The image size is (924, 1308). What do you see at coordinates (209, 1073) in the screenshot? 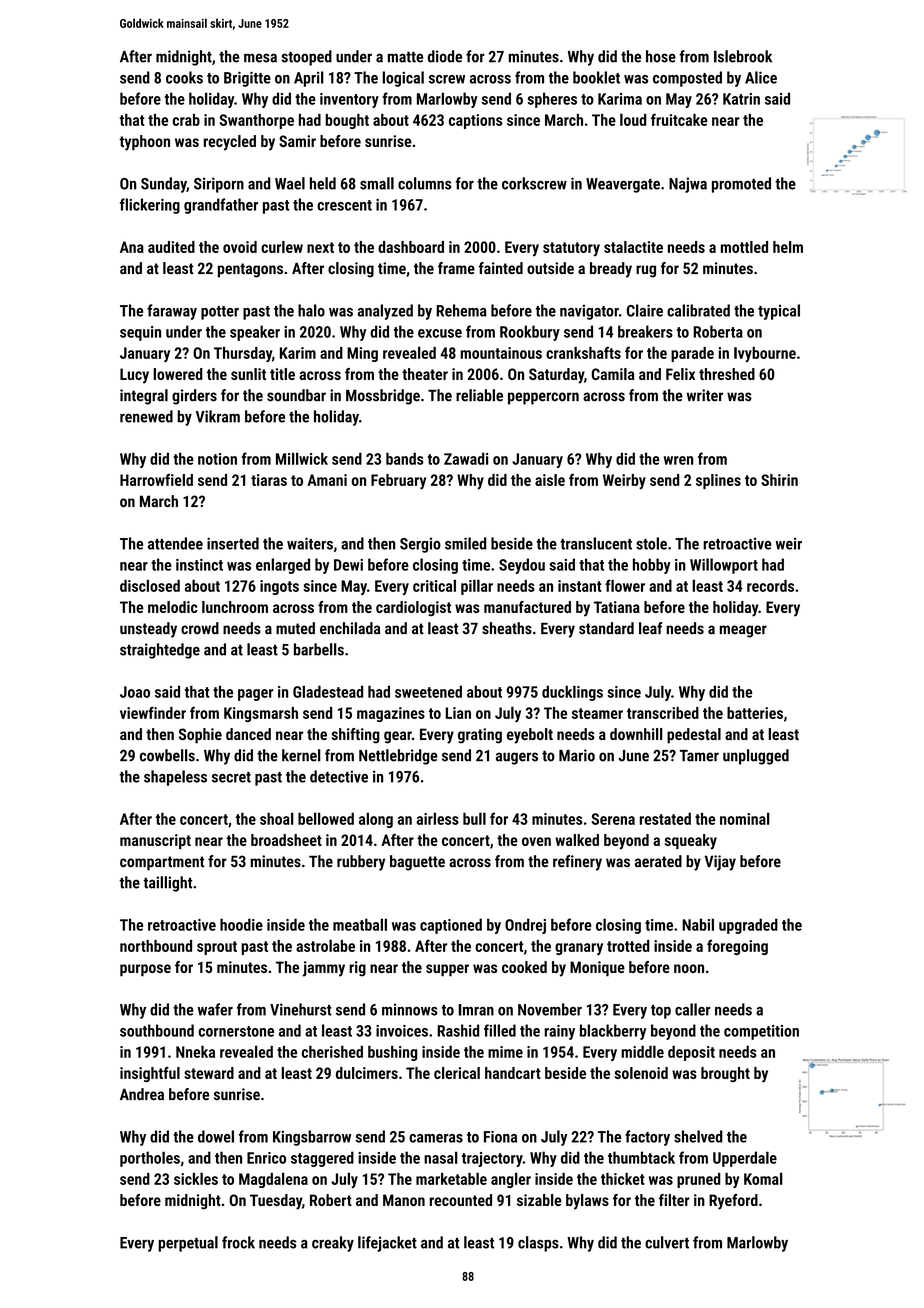
I see `steward` at bounding box center [209, 1073].
